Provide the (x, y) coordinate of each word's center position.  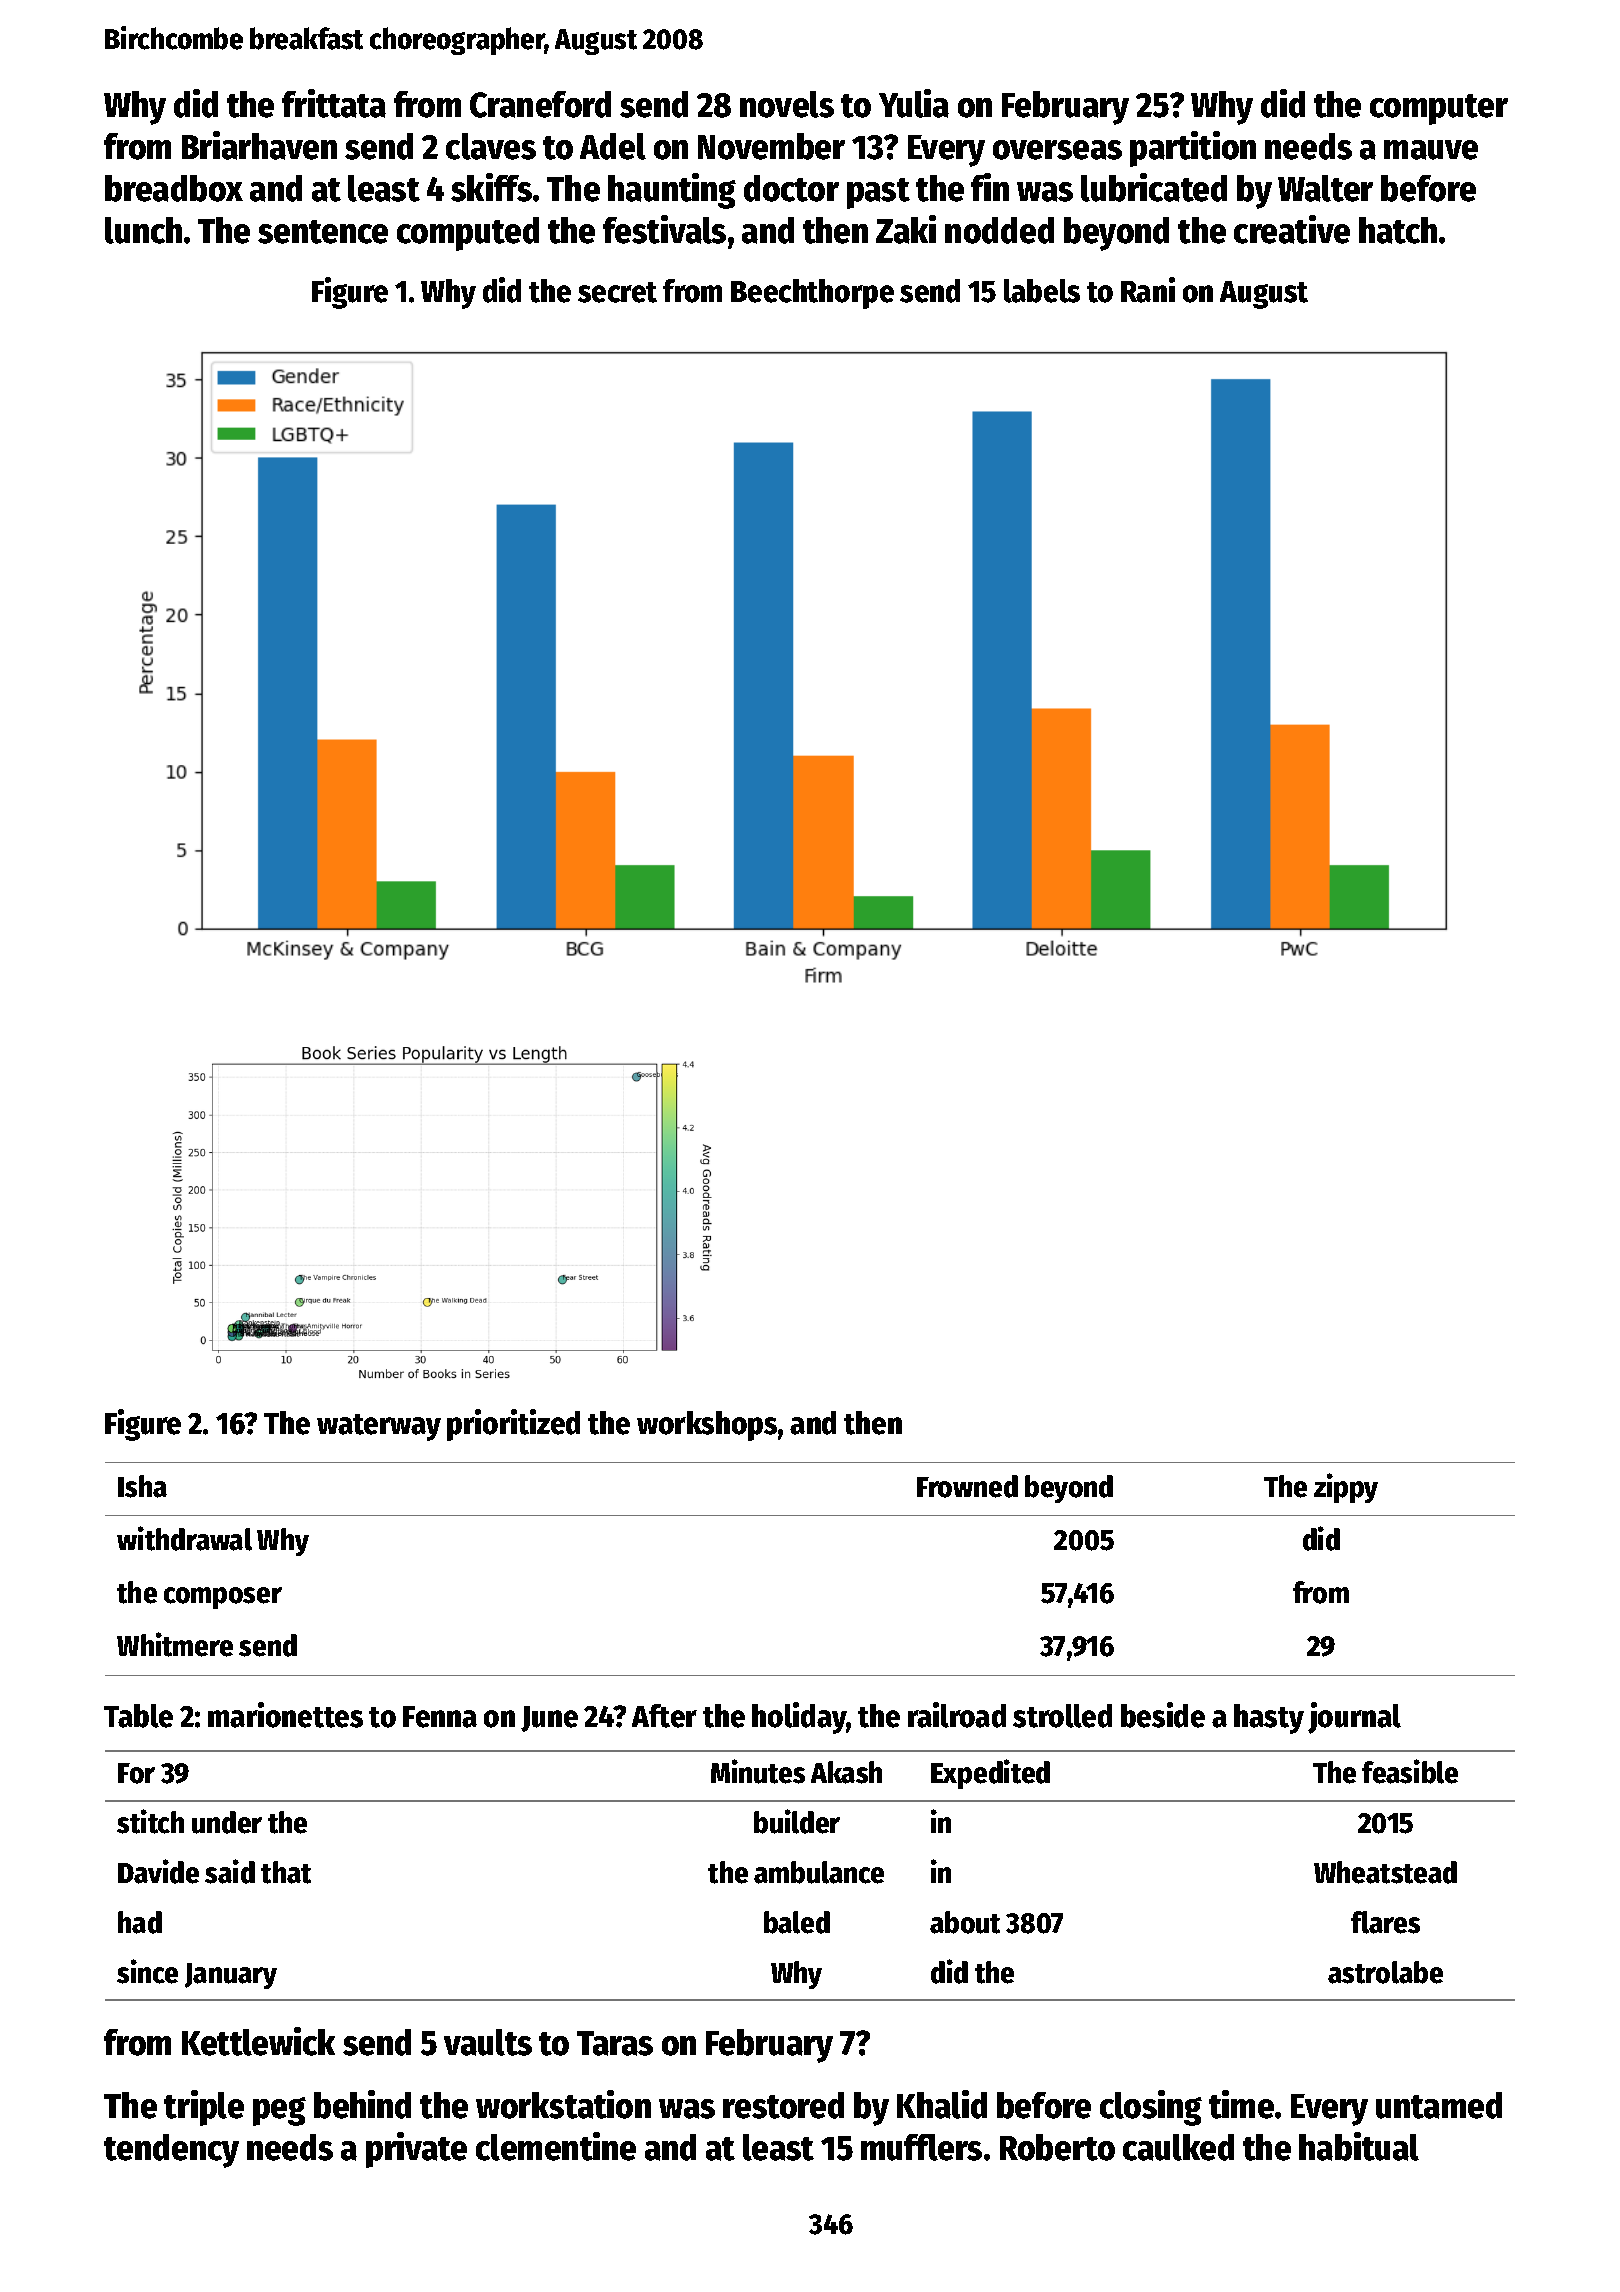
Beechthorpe (812, 294)
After (664, 1716)
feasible (1410, 1771)
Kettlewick (258, 2041)
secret (617, 292)
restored (783, 2105)
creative (1292, 229)
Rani (1148, 290)
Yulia (914, 103)
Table (138, 1716)
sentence (323, 232)
